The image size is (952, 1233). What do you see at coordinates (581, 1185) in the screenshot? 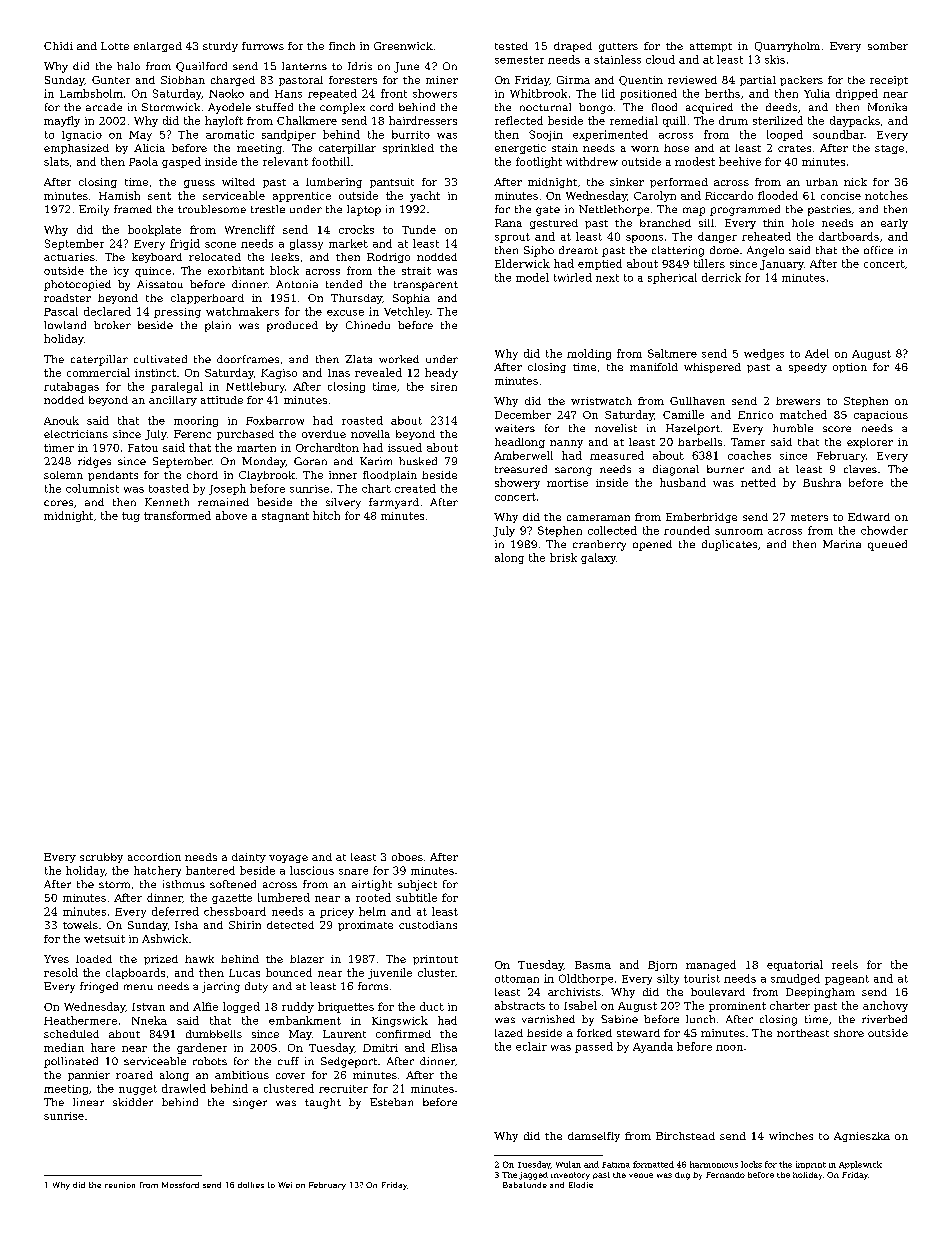
I see `Elodie` at bounding box center [581, 1185].
